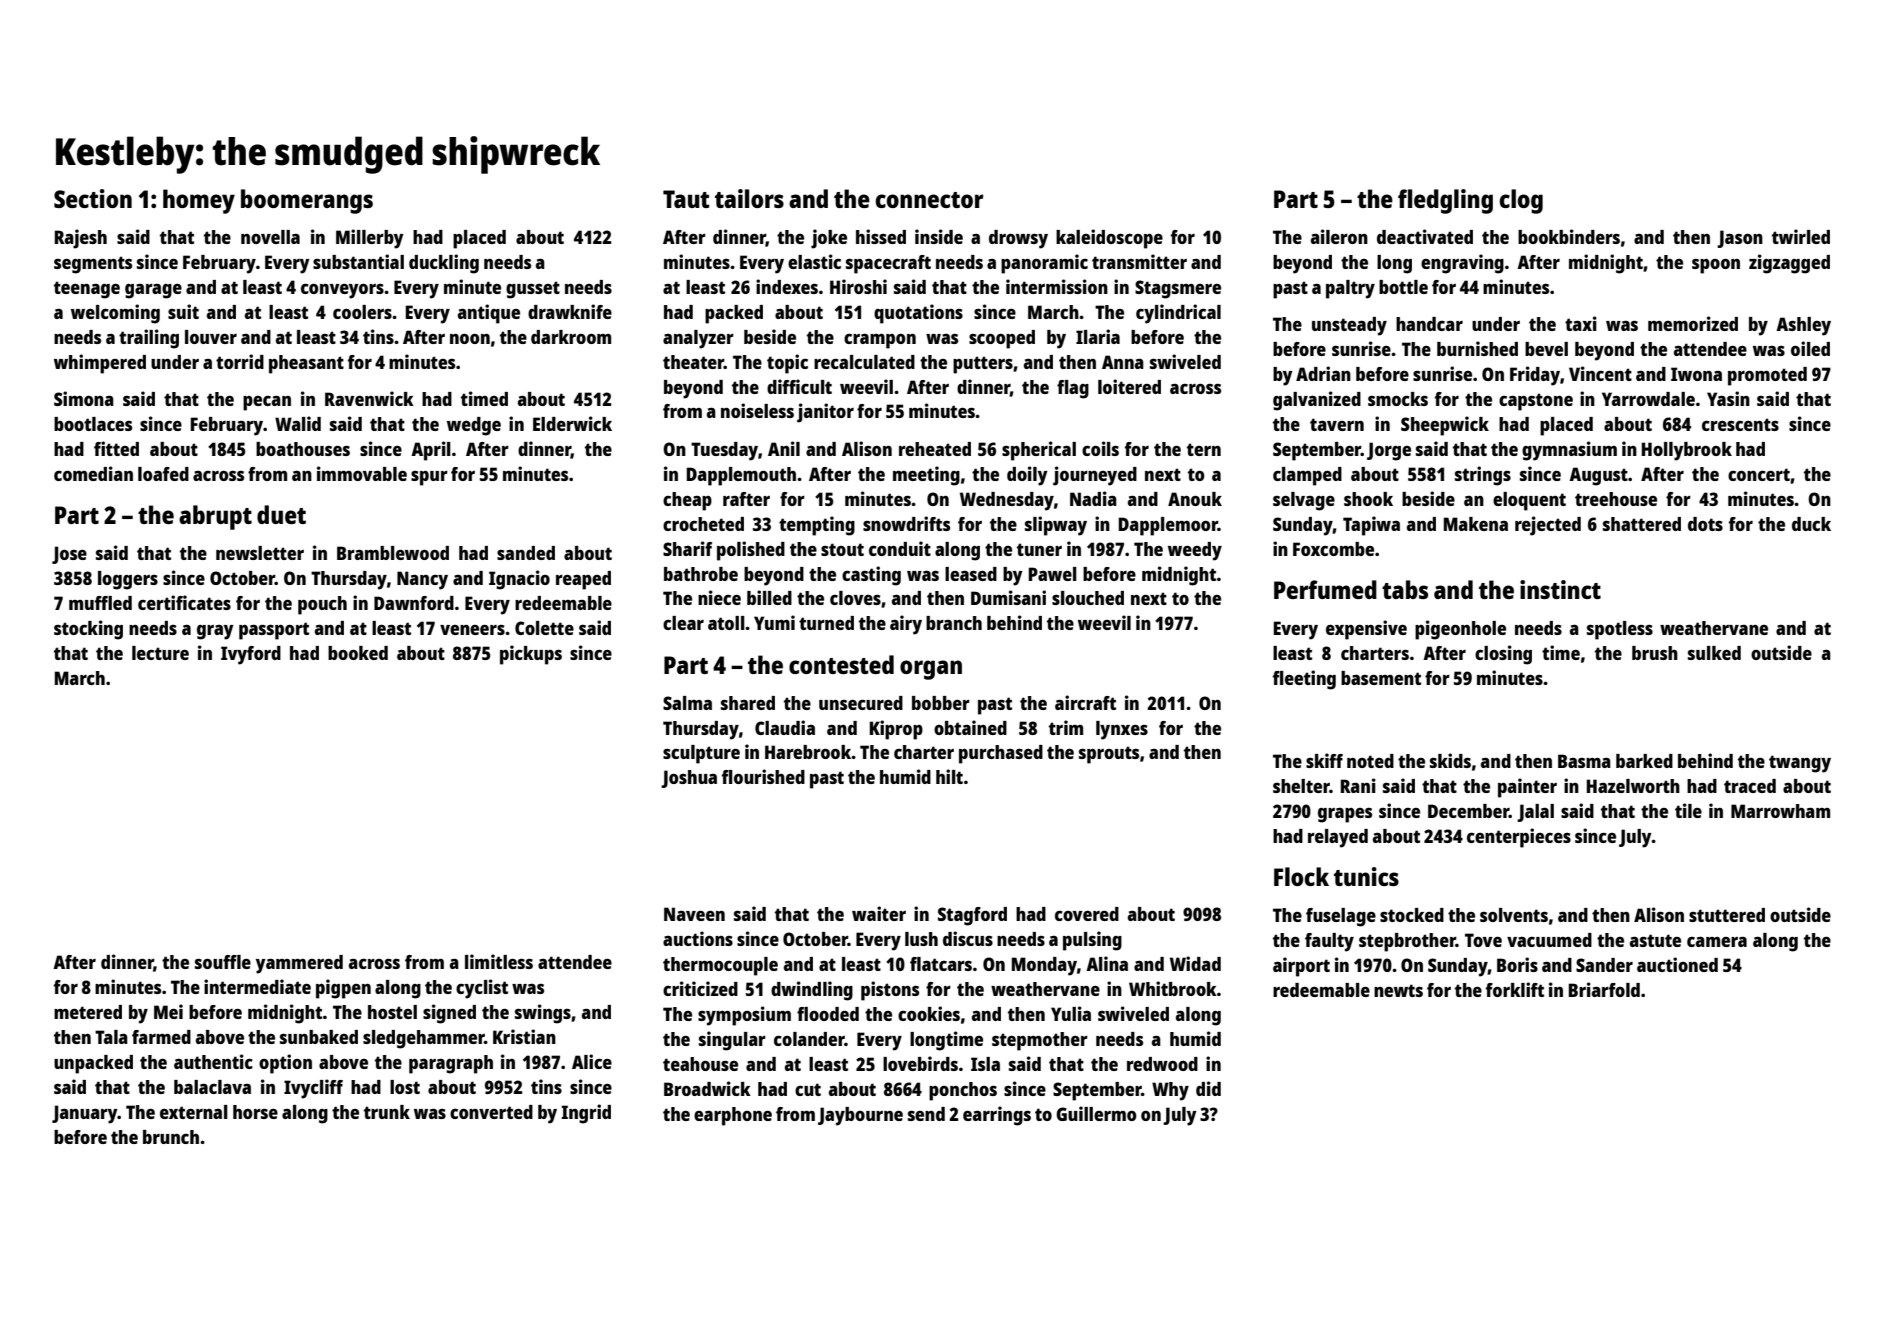 This document has height=1333, width=1885. I want to click on Guillermo, so click(1096, 1113).
